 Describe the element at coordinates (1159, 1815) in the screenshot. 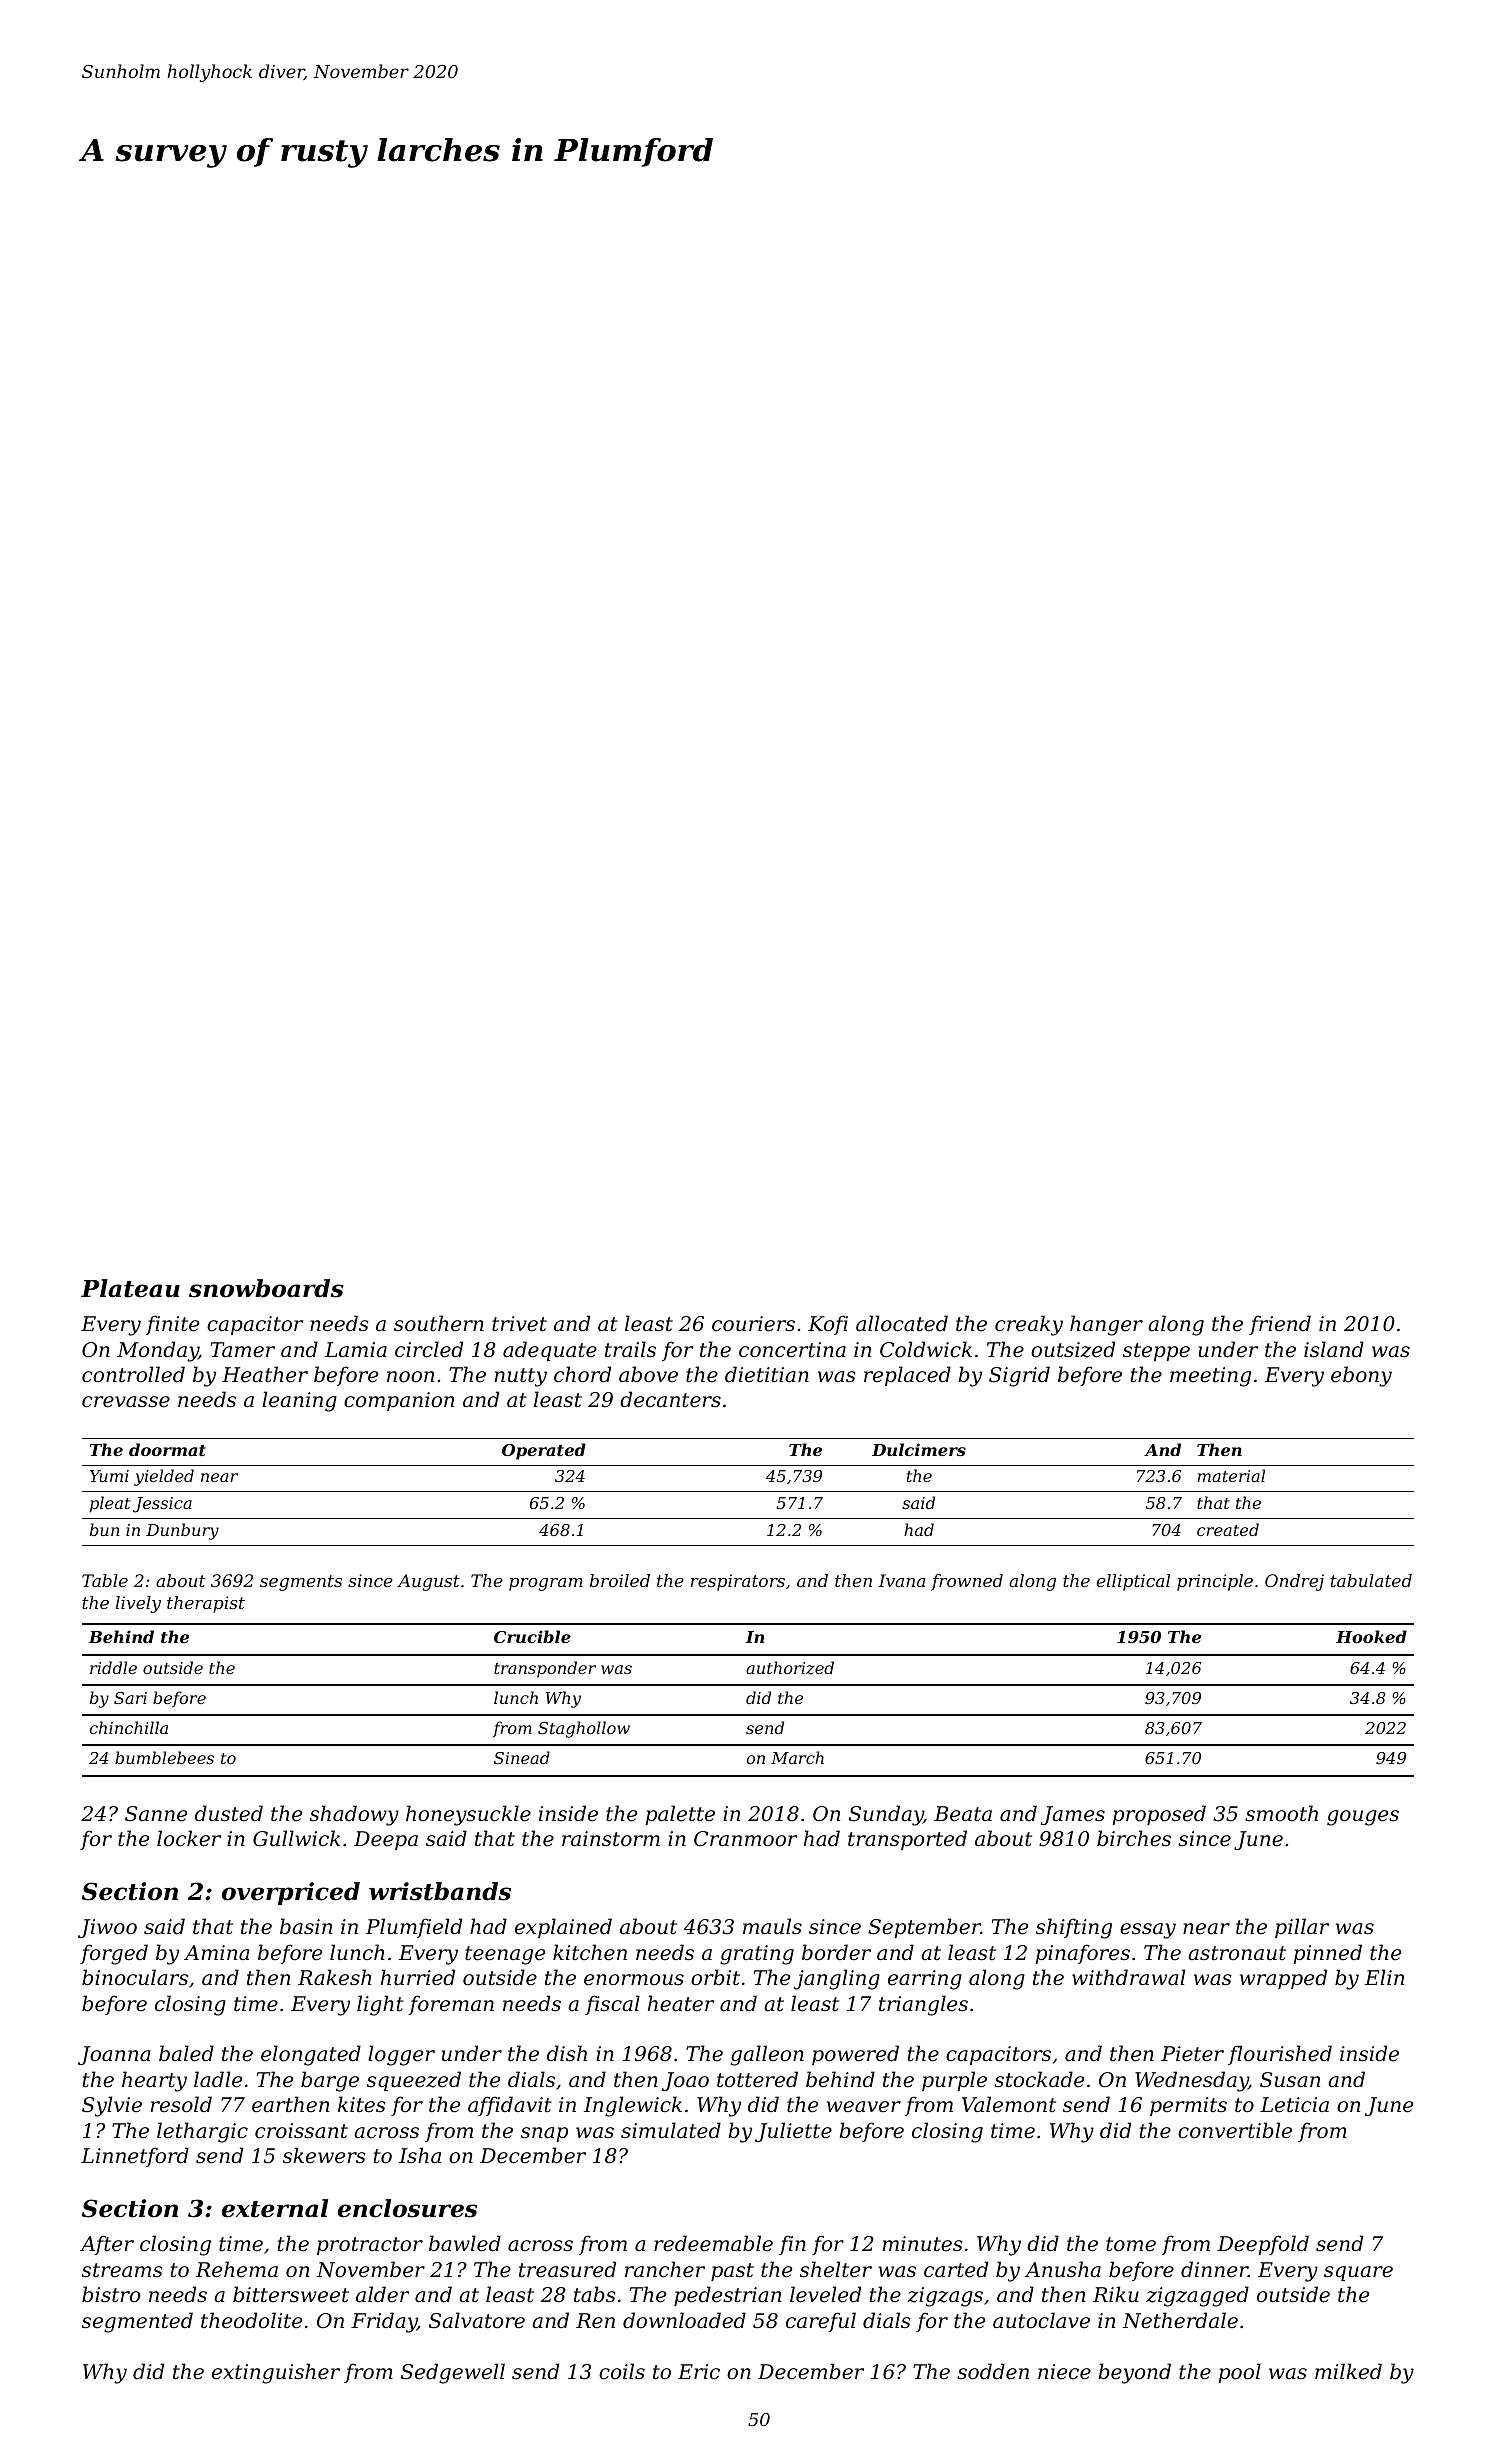

I see `proposed` at that location.
